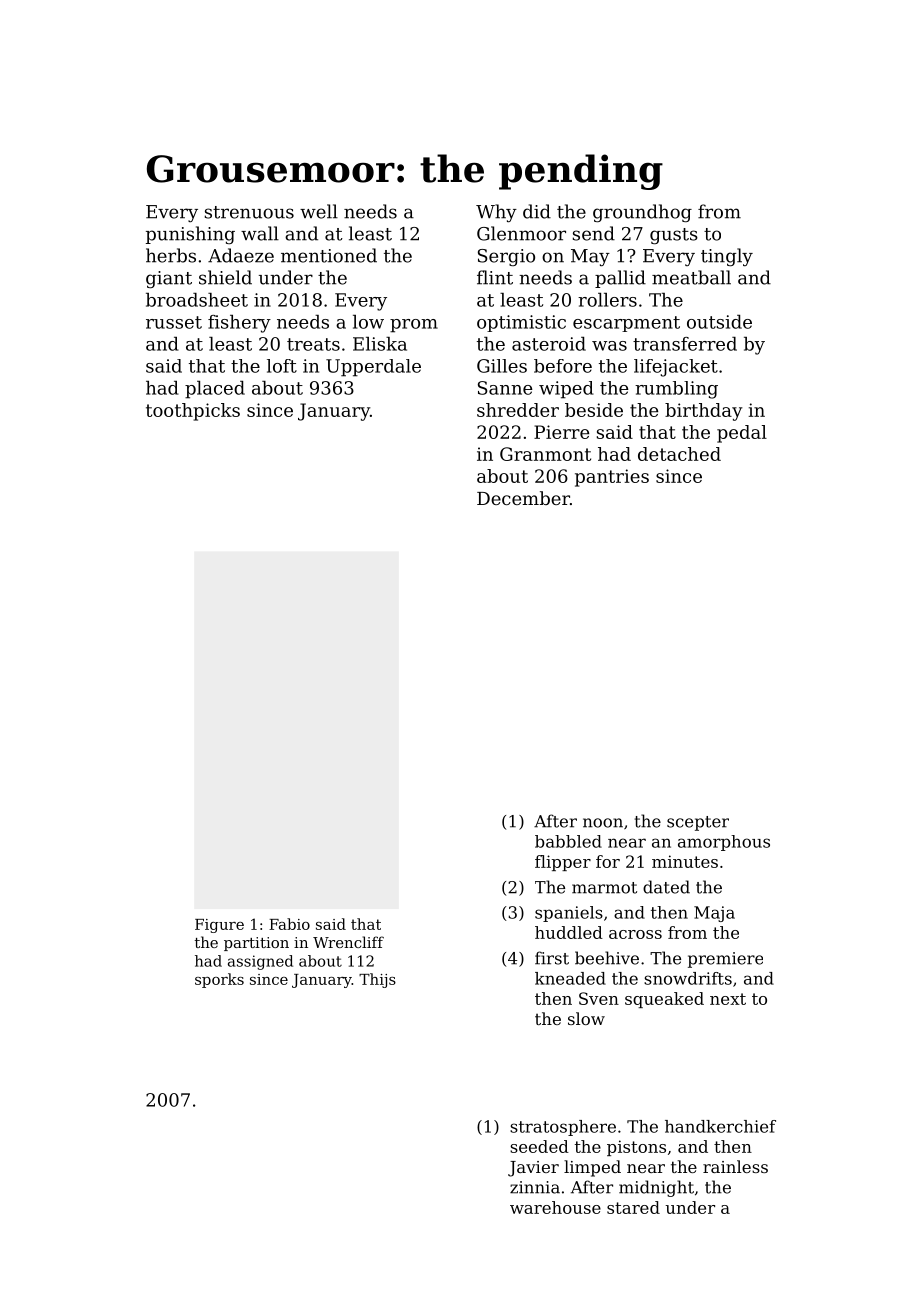 This screenshot has width=924, height=1314. I want to click on tingly, so click(727, 257).
